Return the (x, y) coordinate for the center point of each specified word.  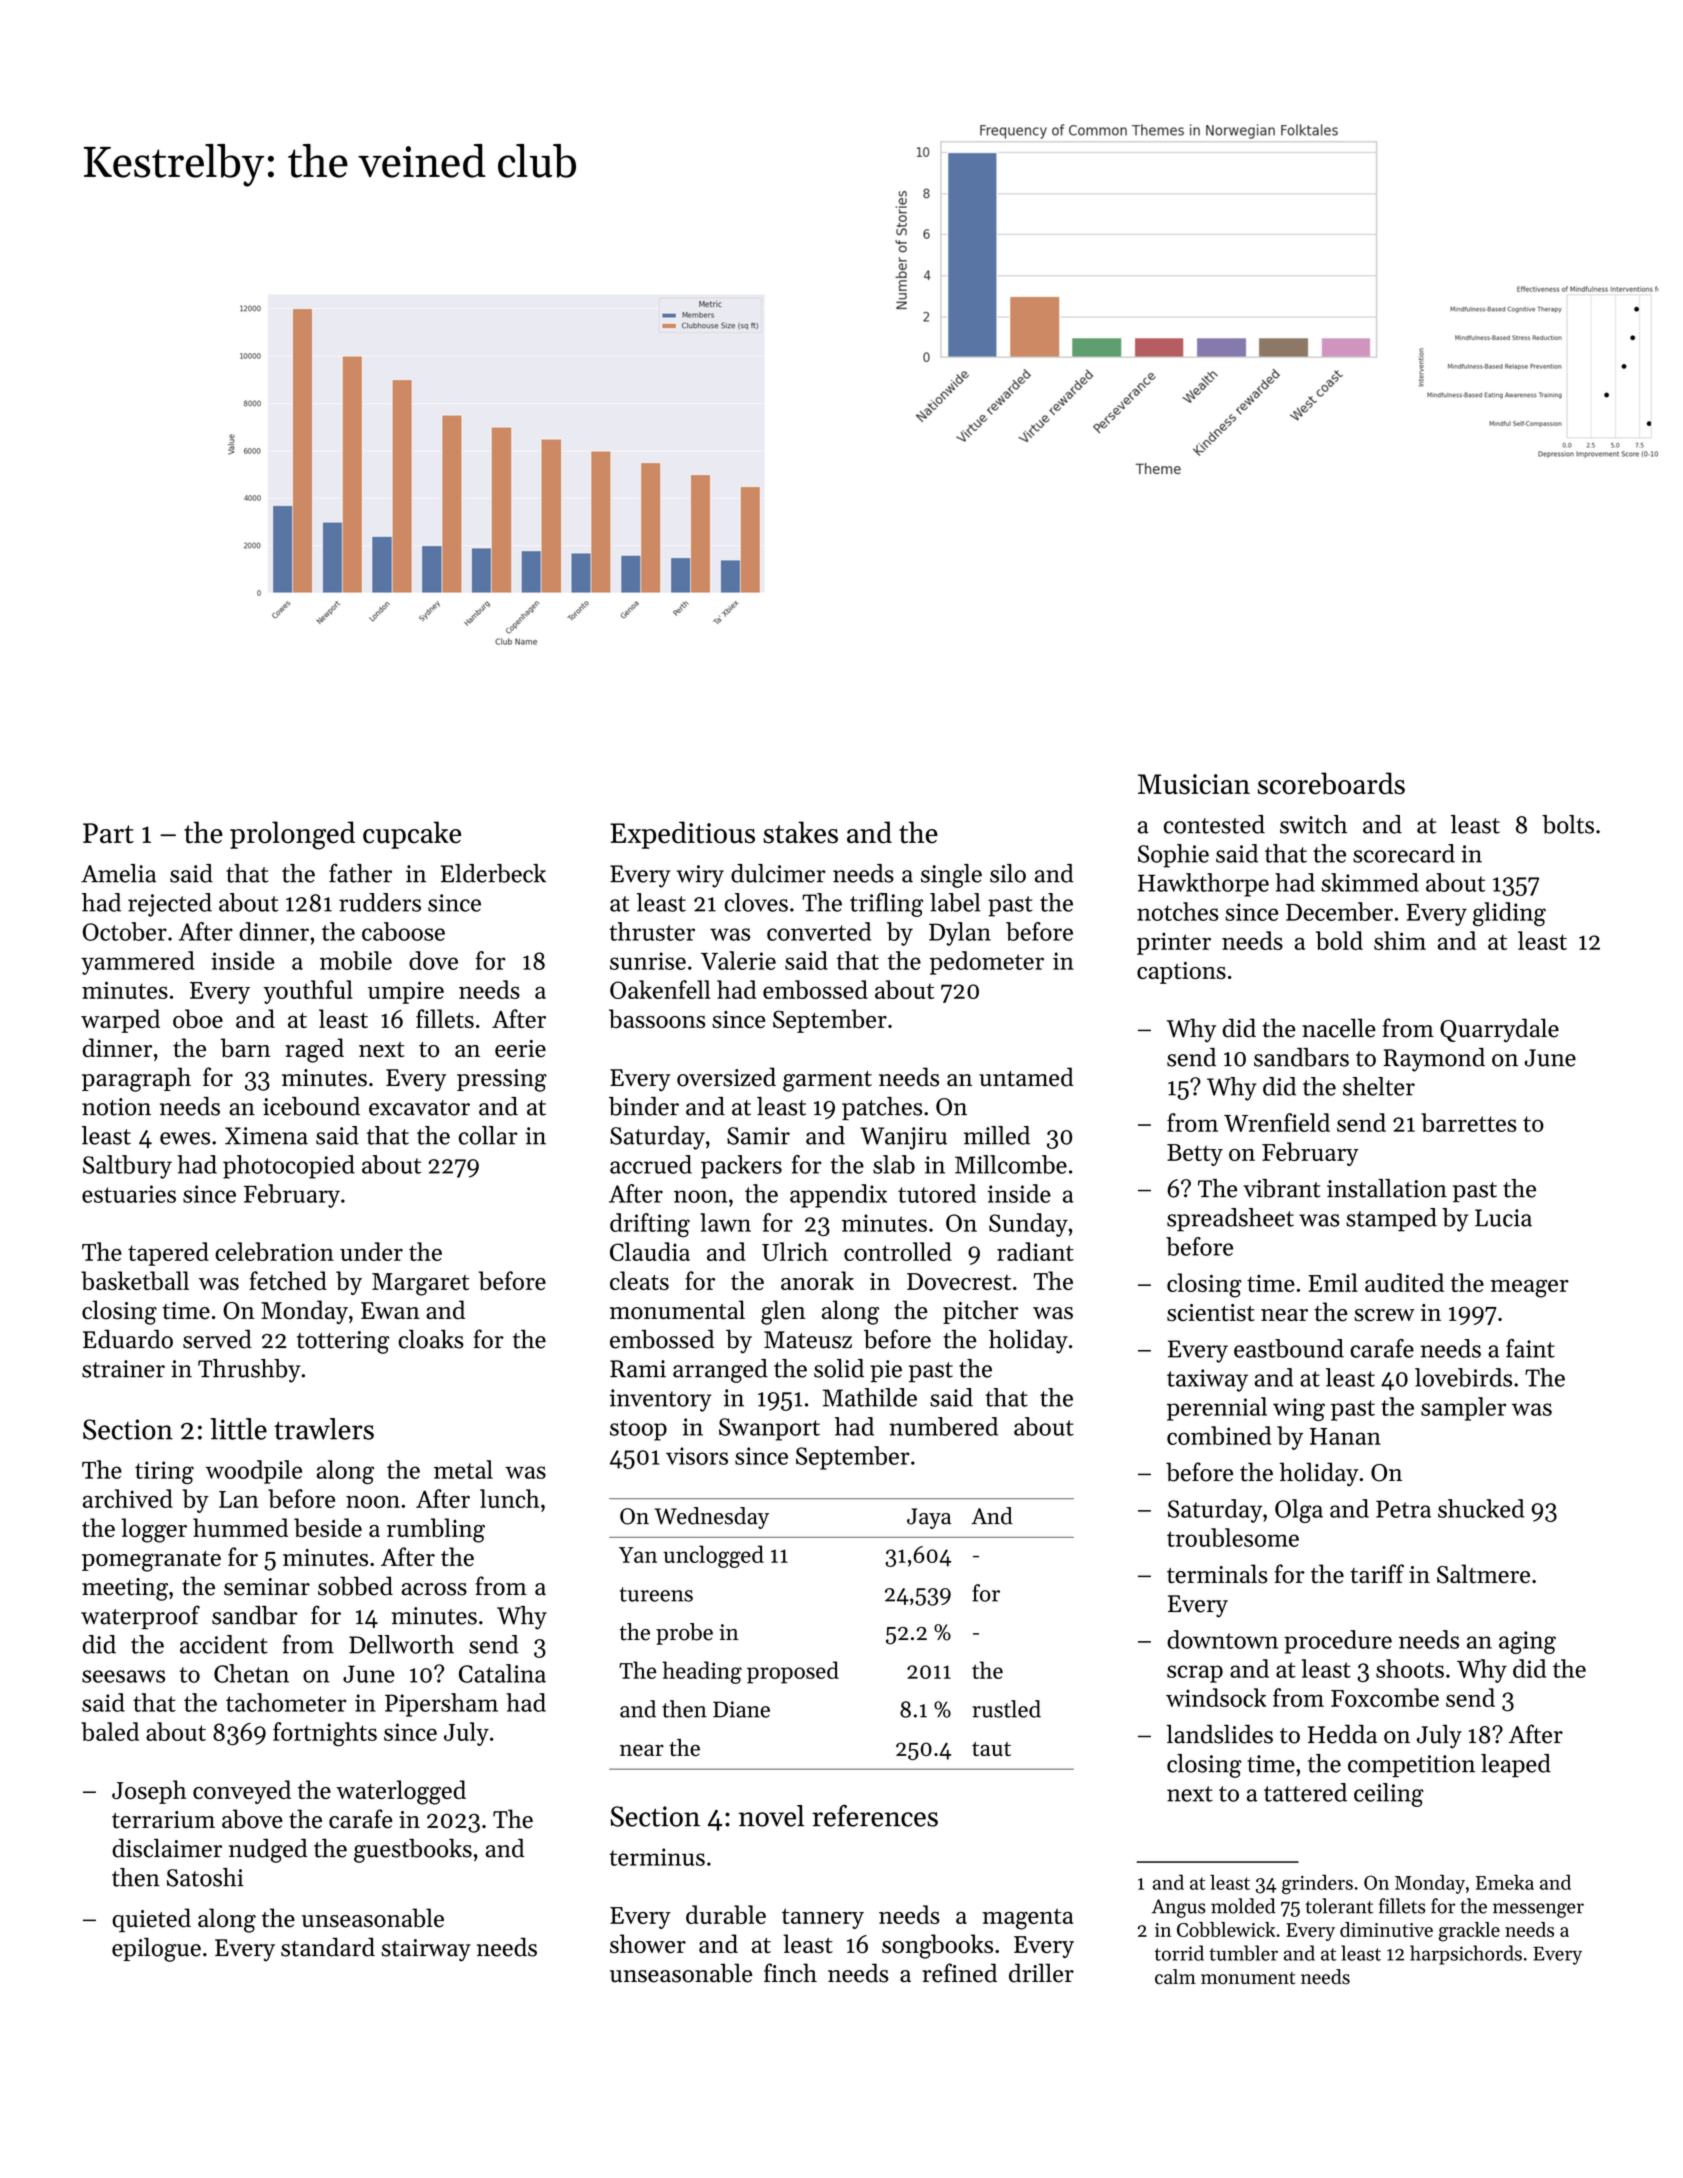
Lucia (1503, 1218)
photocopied (289, 1167)
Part (108, 833)
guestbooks (413, 1850)
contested (1214, 824)
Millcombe (1011, 1164)
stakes (800, 832)
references (875, 1815)
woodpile (253, 1472)
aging (1527, 1642)
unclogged (713, 1556)
